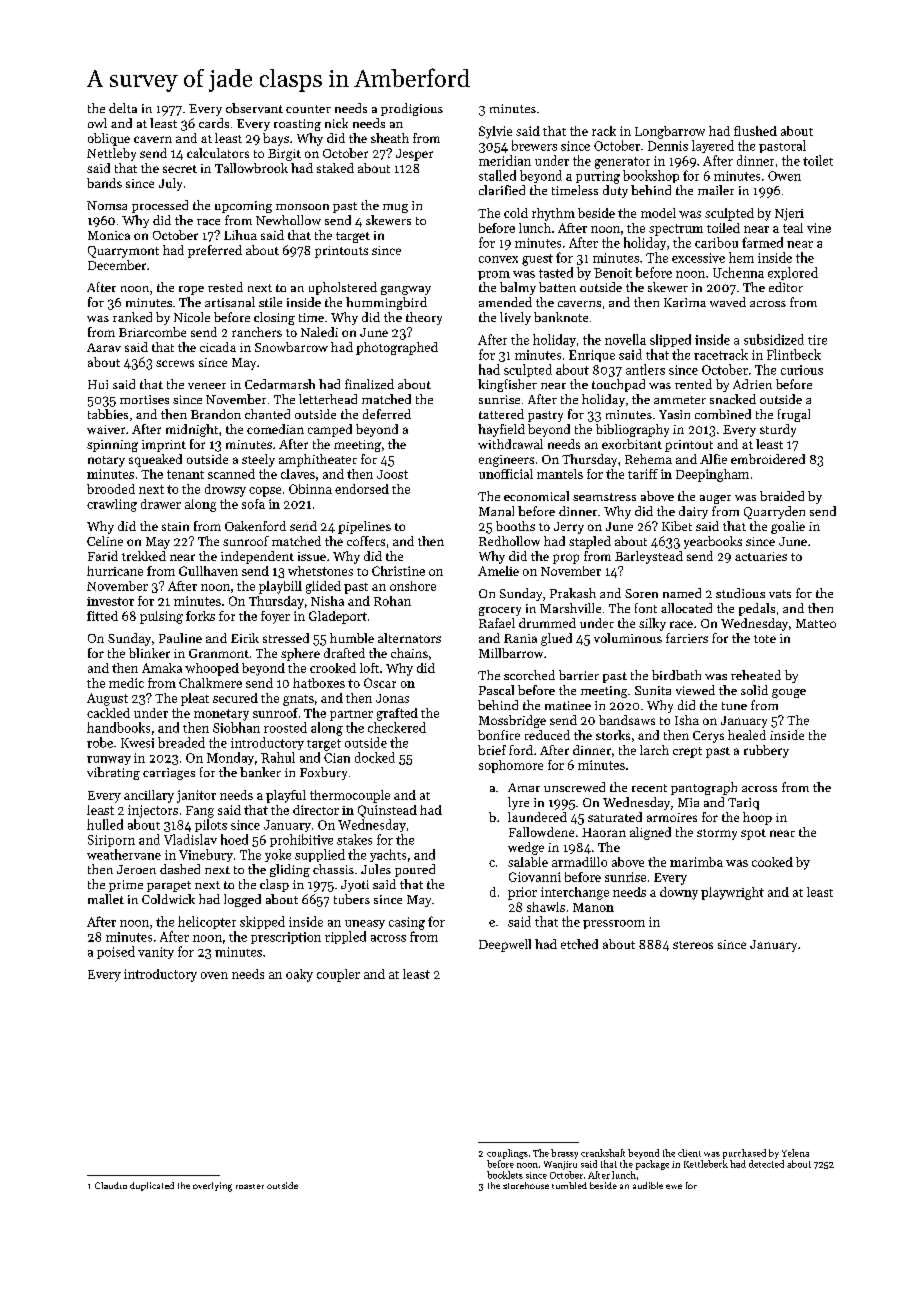 The image size is (924, 1308). I want to click on grocery, so click(500, 611).
